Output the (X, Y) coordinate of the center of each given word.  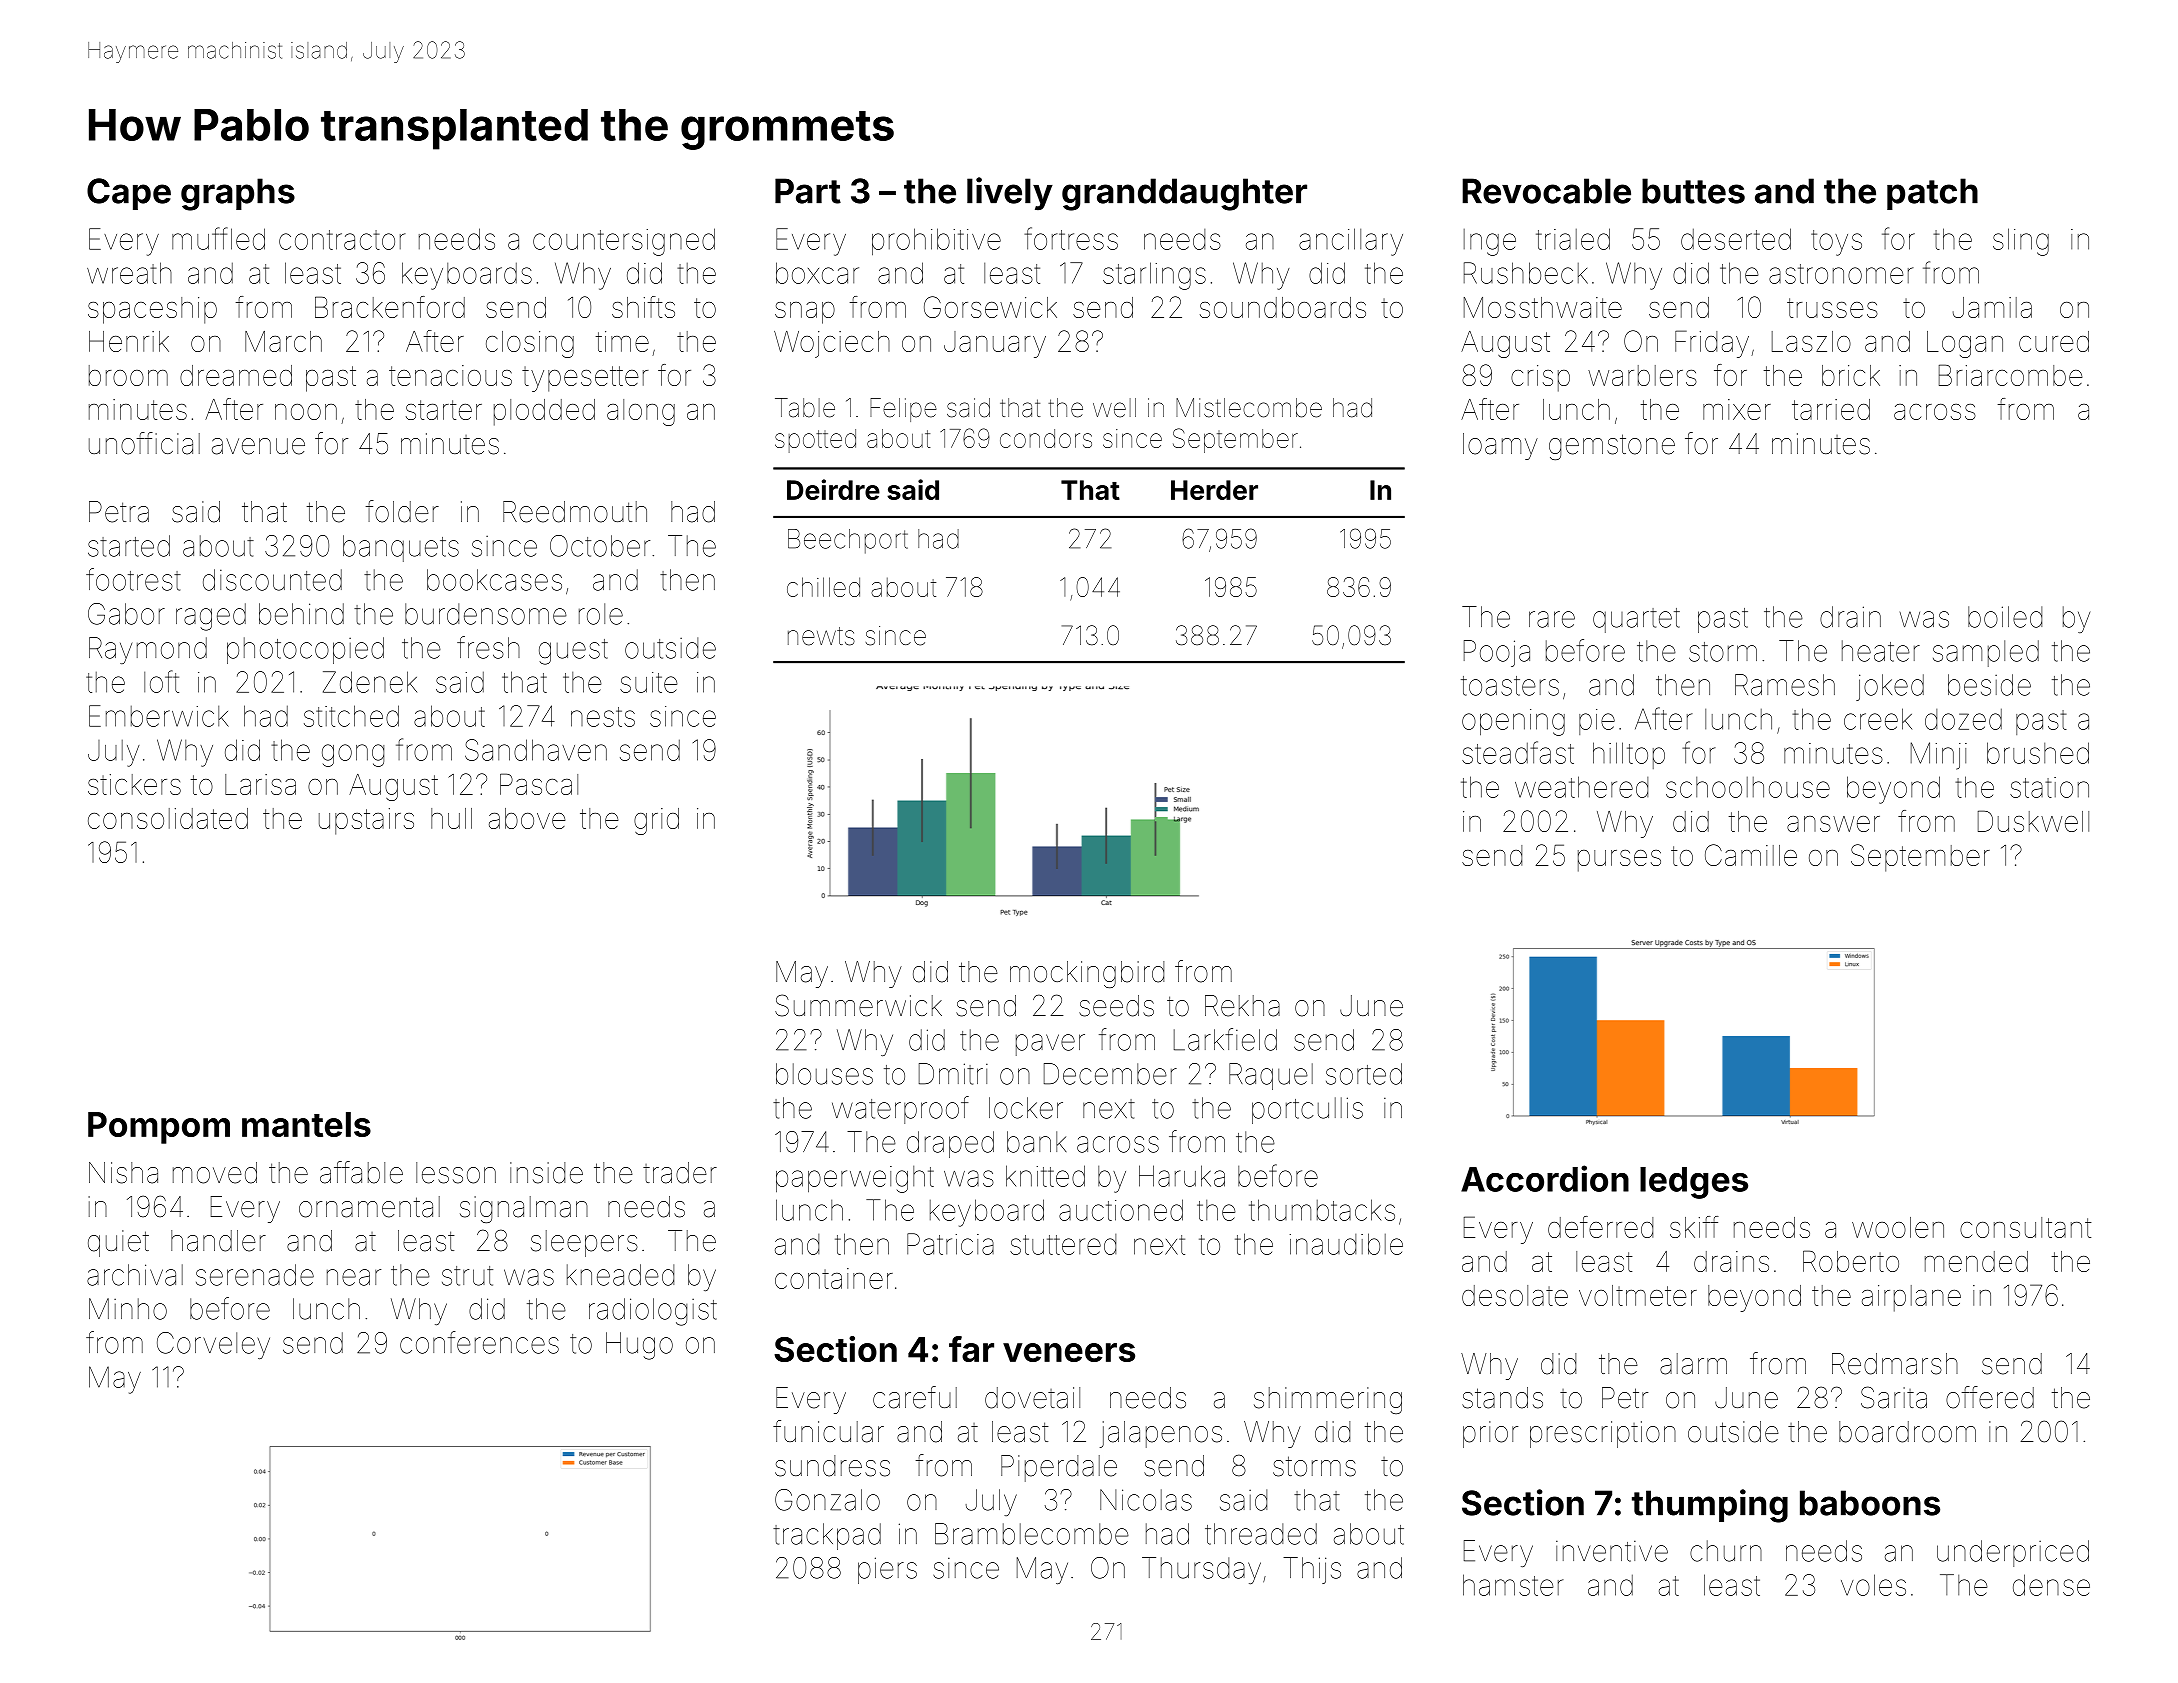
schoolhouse (1748, 787)
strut (467, 1276)
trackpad (827, 1536)
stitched (351, 716)
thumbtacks (1322, 1210)
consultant (2025, 1227)
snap (805, 313)
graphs (238, 194)
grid (656, 821)
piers (887, 1570)
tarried (1831, 409)
